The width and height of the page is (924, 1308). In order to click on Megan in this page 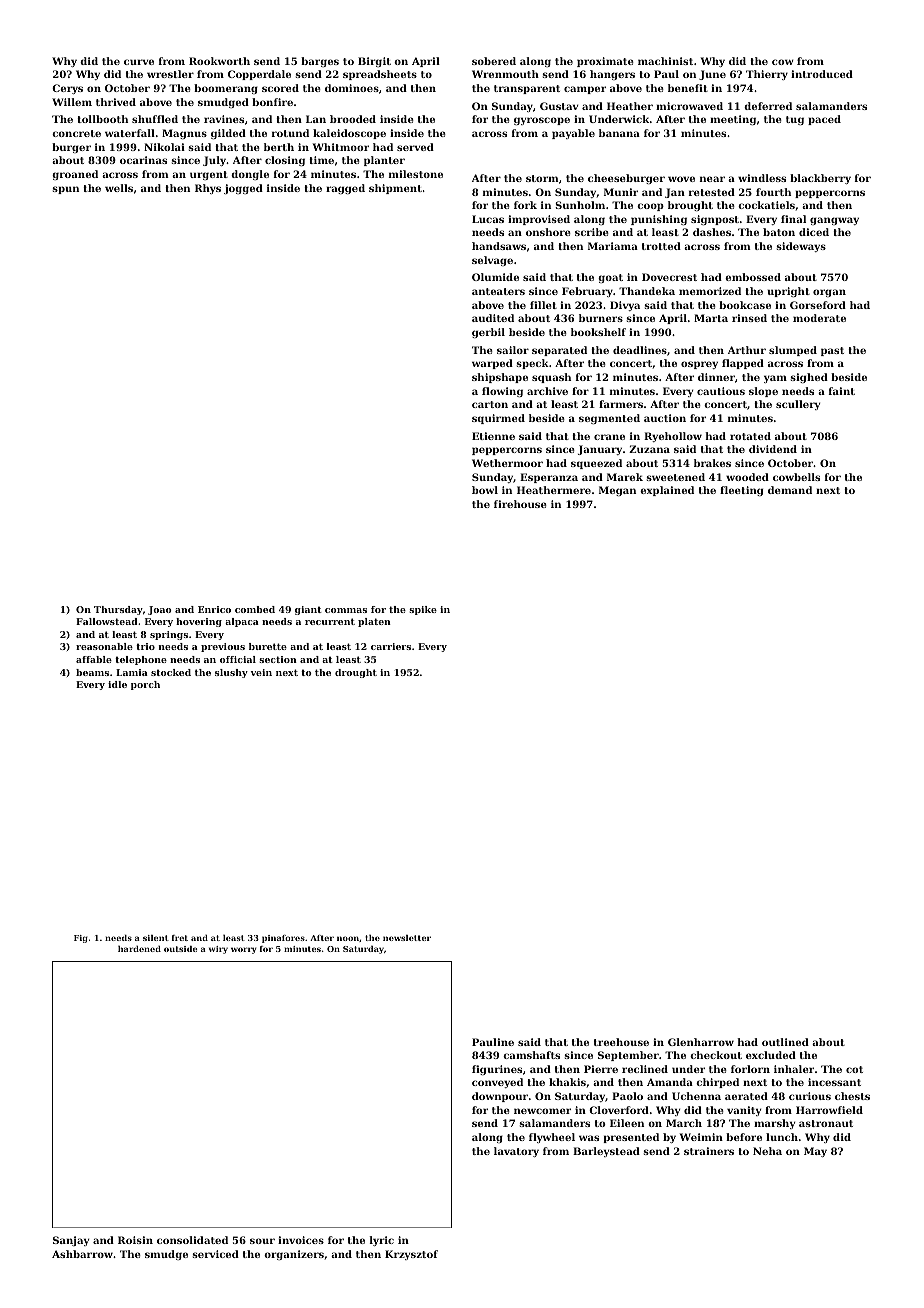, I will do `click(617, 491)`.
